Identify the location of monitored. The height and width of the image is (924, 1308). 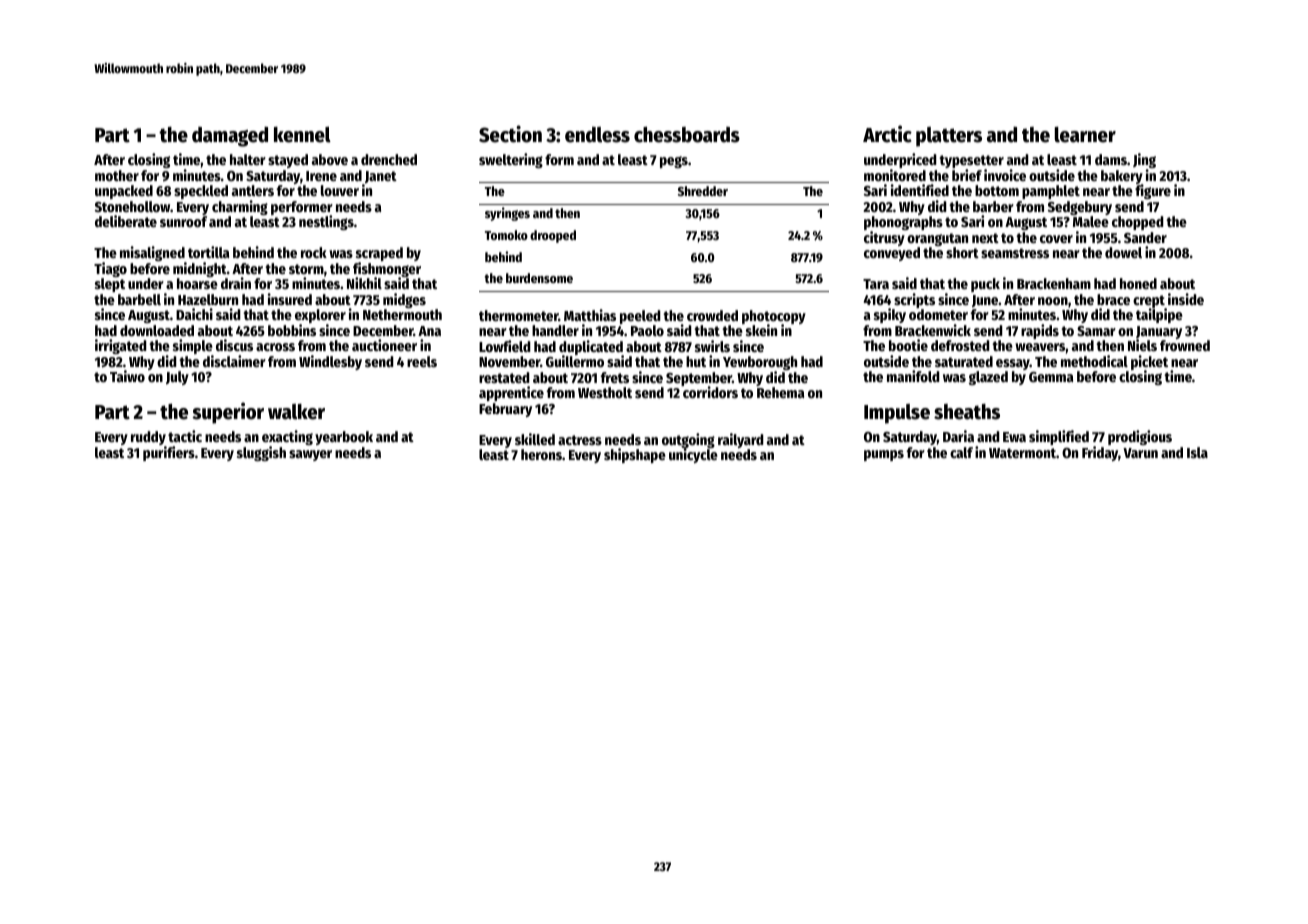
(895, 175).
